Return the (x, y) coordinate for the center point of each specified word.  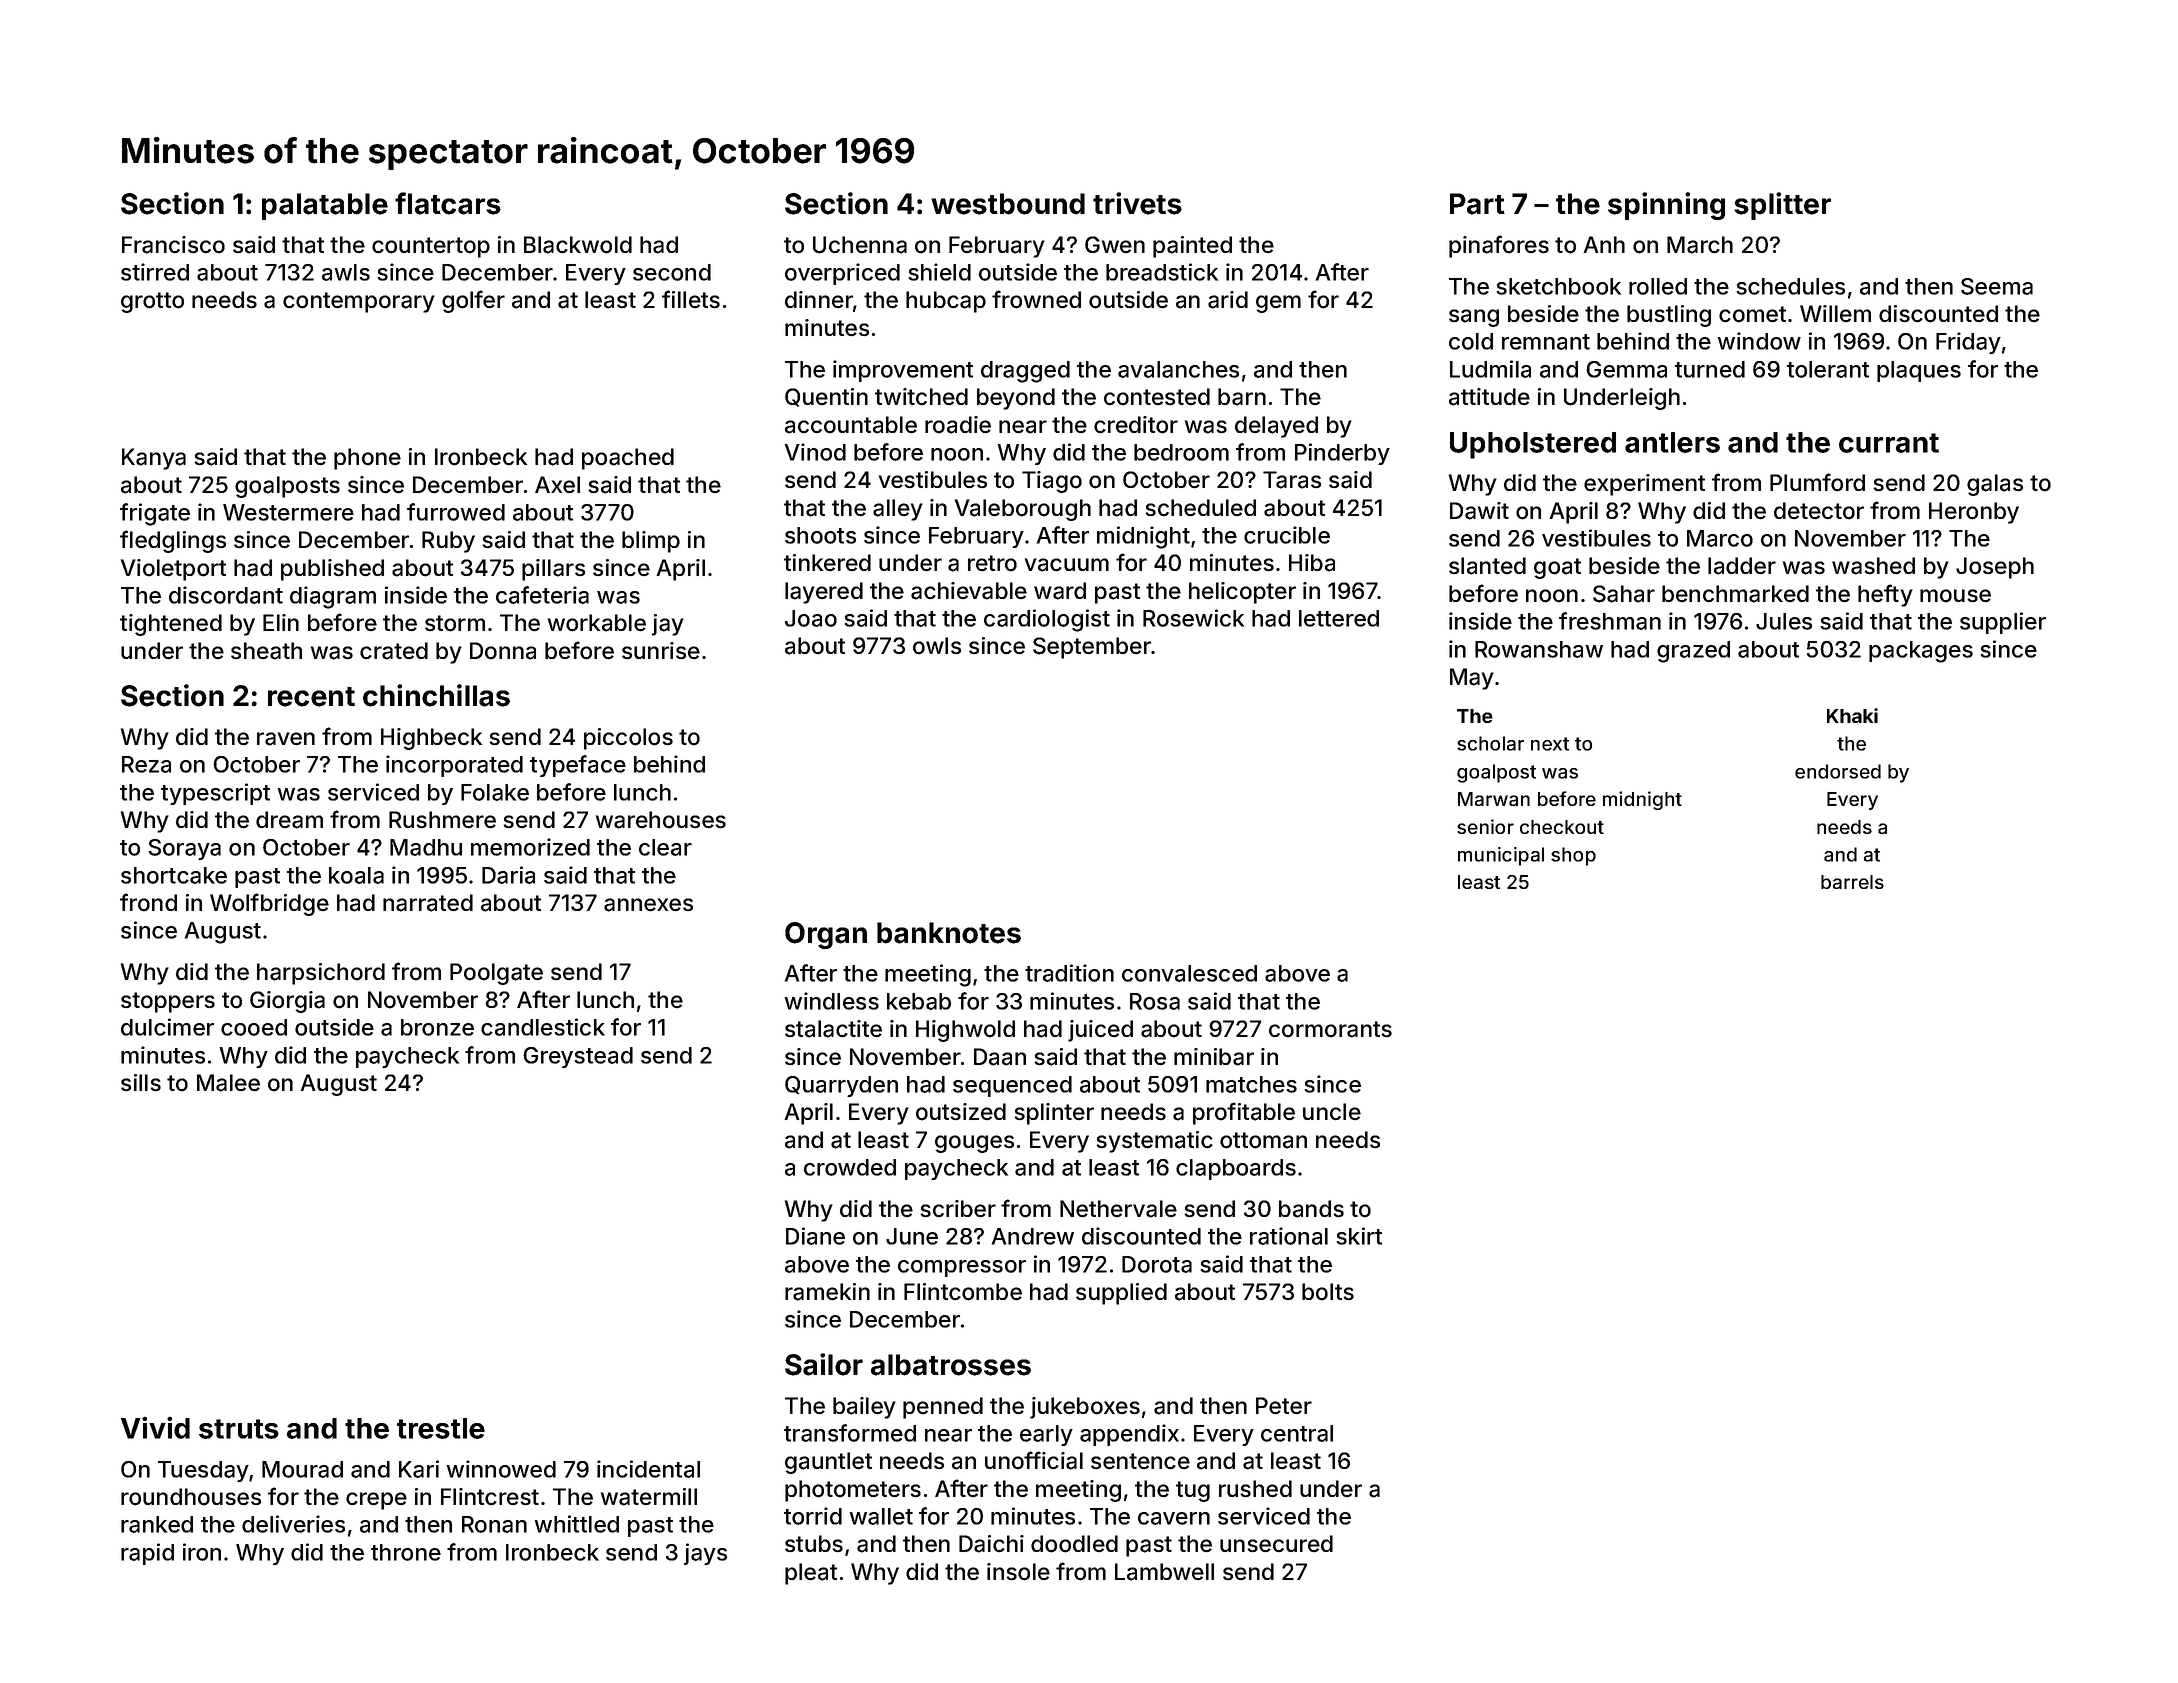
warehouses (661, 820)
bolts (1328, 1292)
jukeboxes (1085, 1408)
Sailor (824, 1364)
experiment (1644, 485)
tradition (1069, 973)
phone (367, 459)
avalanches (1178, 369)
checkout (1562, 827)
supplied (1121, 1294)
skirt (1359, 1236)
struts (239, 1429)
